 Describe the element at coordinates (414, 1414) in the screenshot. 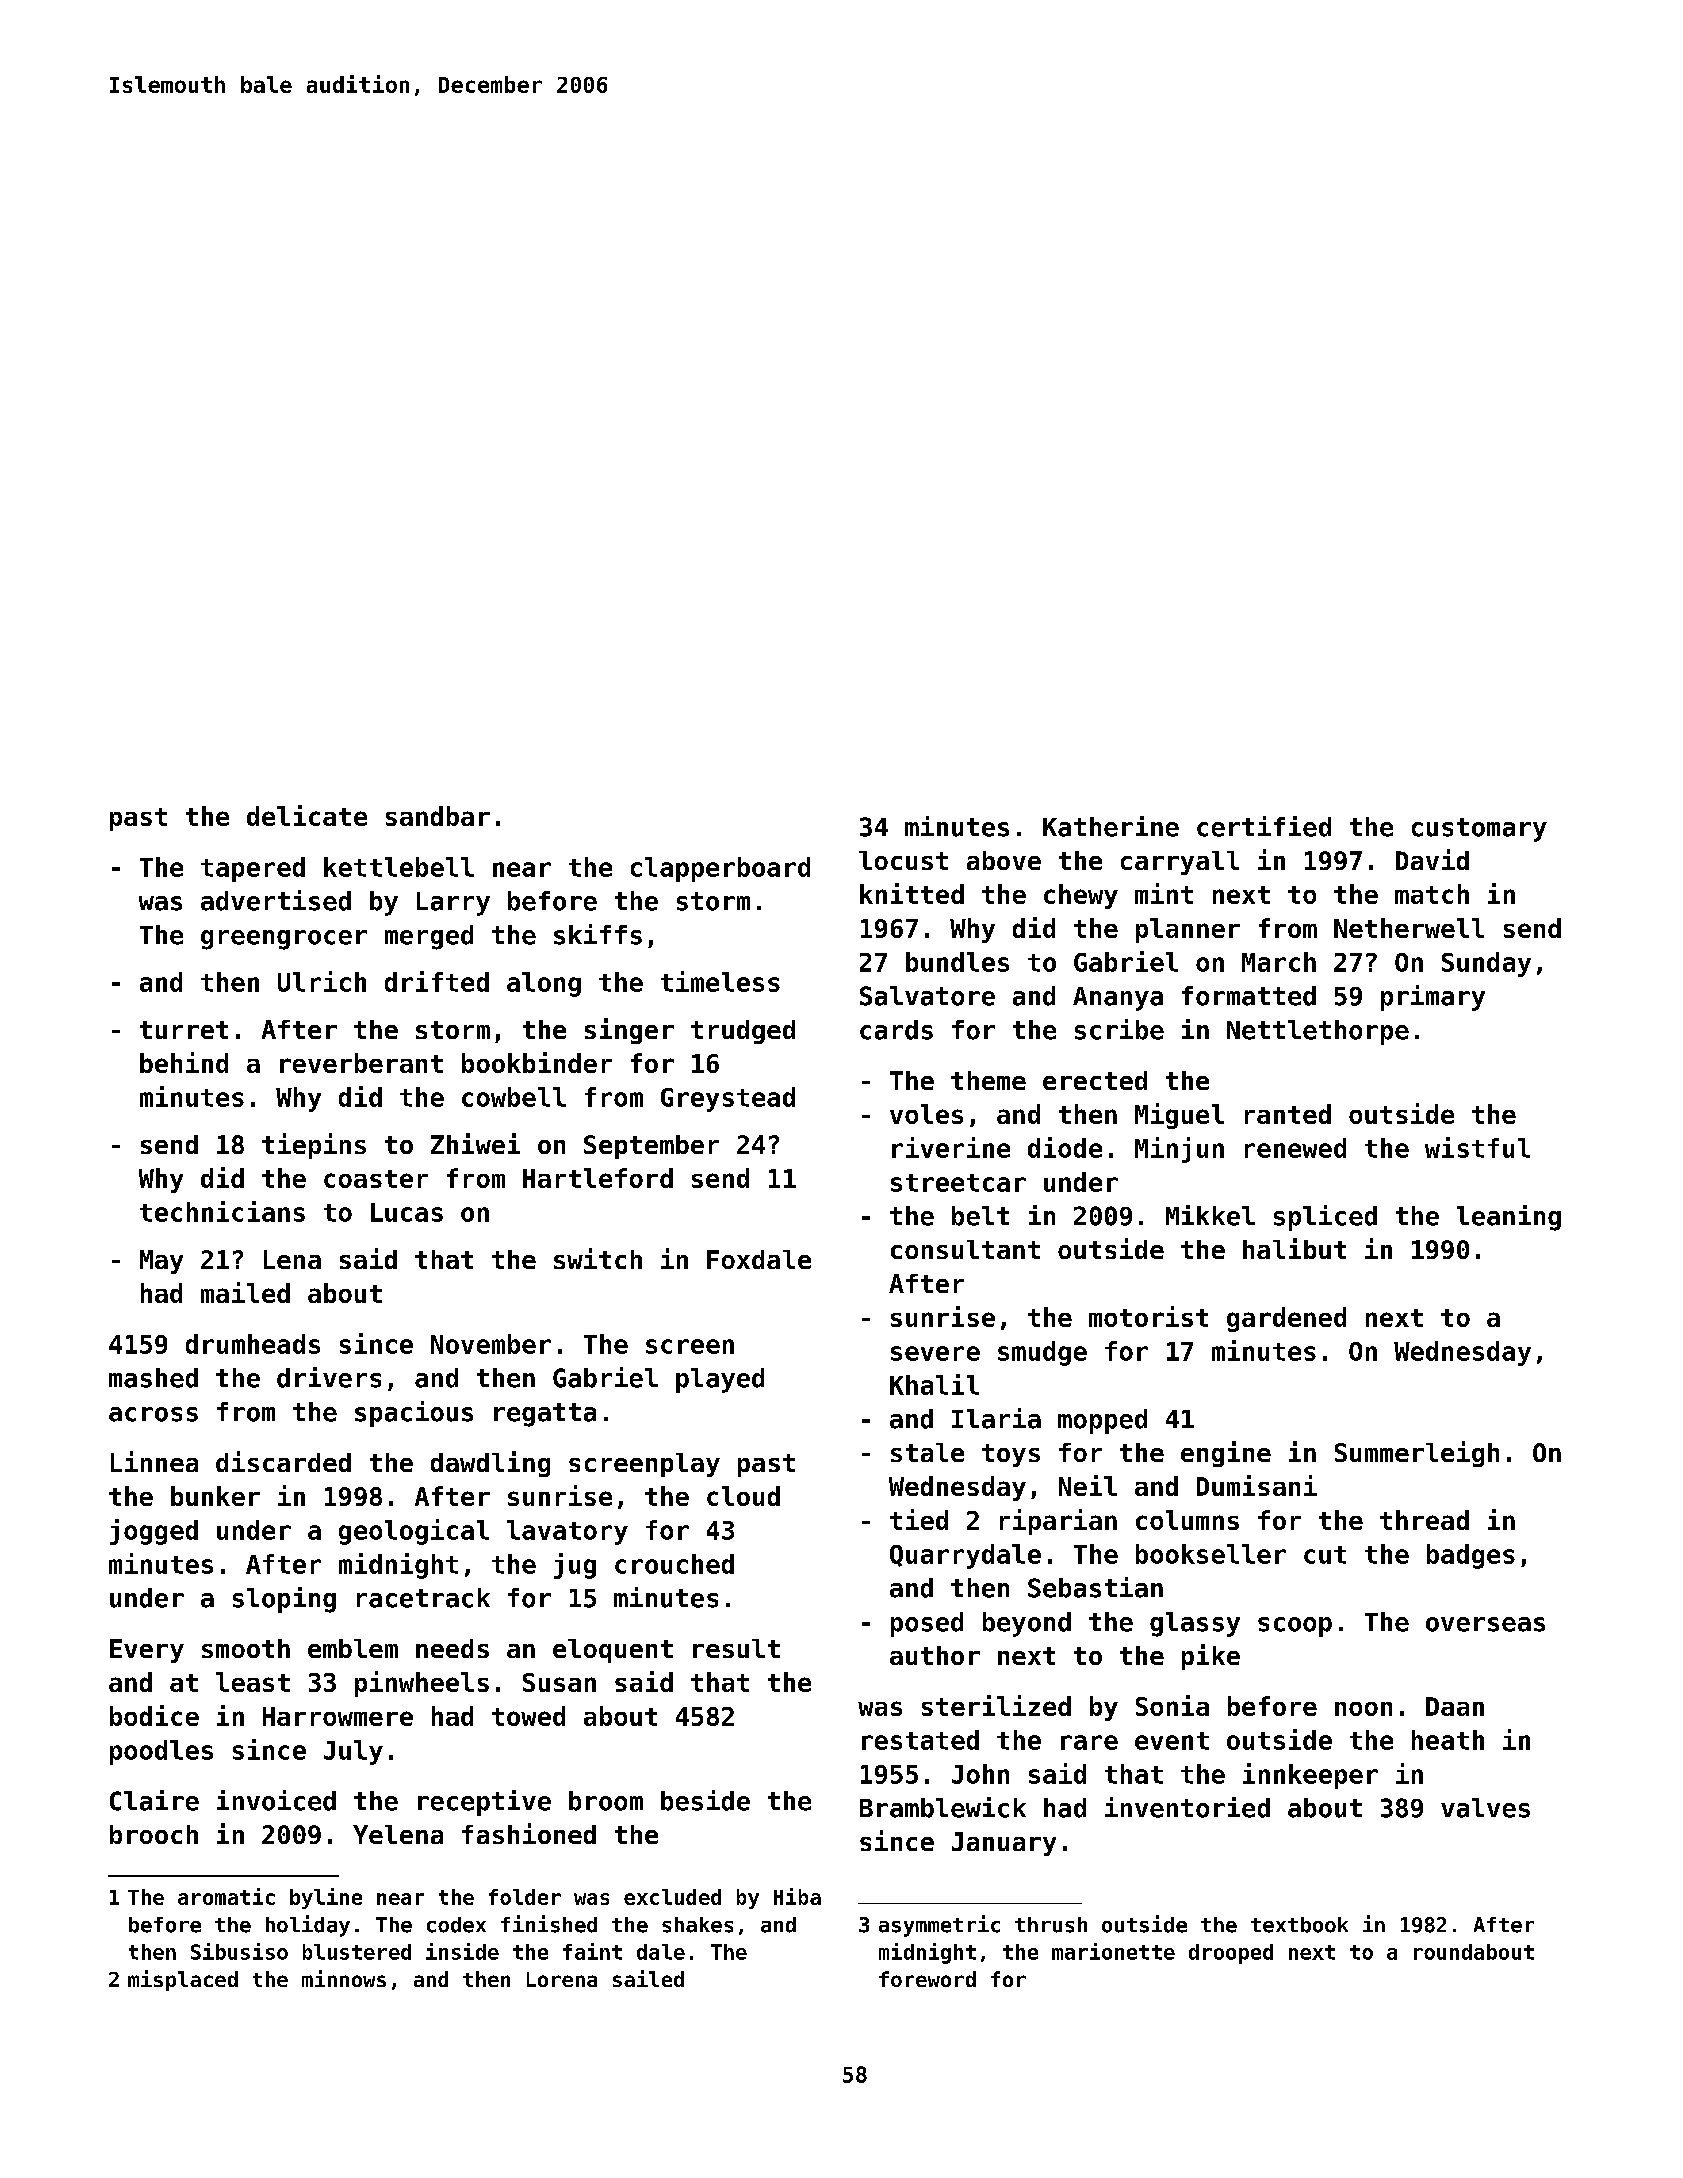

I see `spacious` at that location.
